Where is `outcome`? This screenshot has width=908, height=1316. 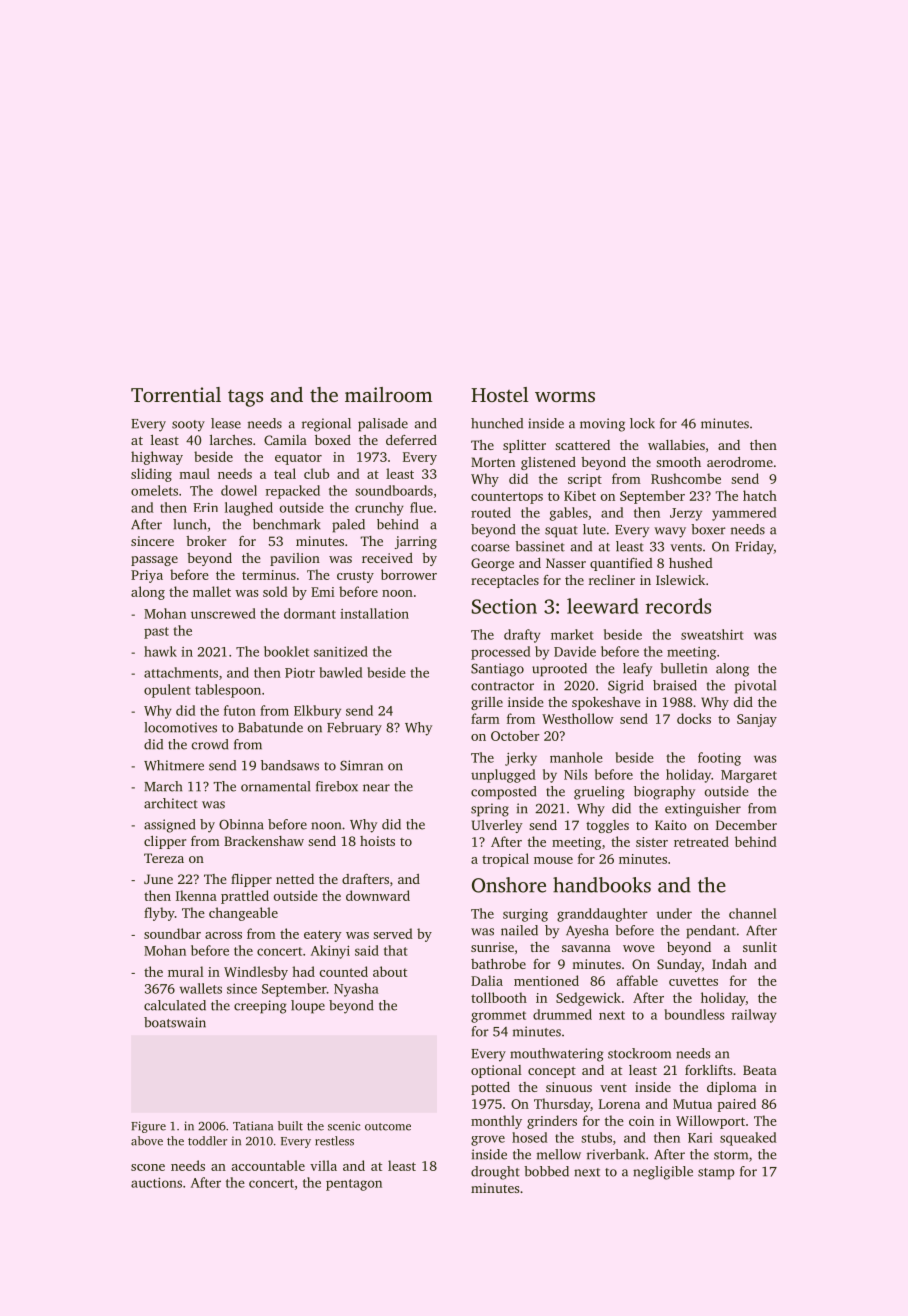
outcome is located at coordinates (388, 1127).
